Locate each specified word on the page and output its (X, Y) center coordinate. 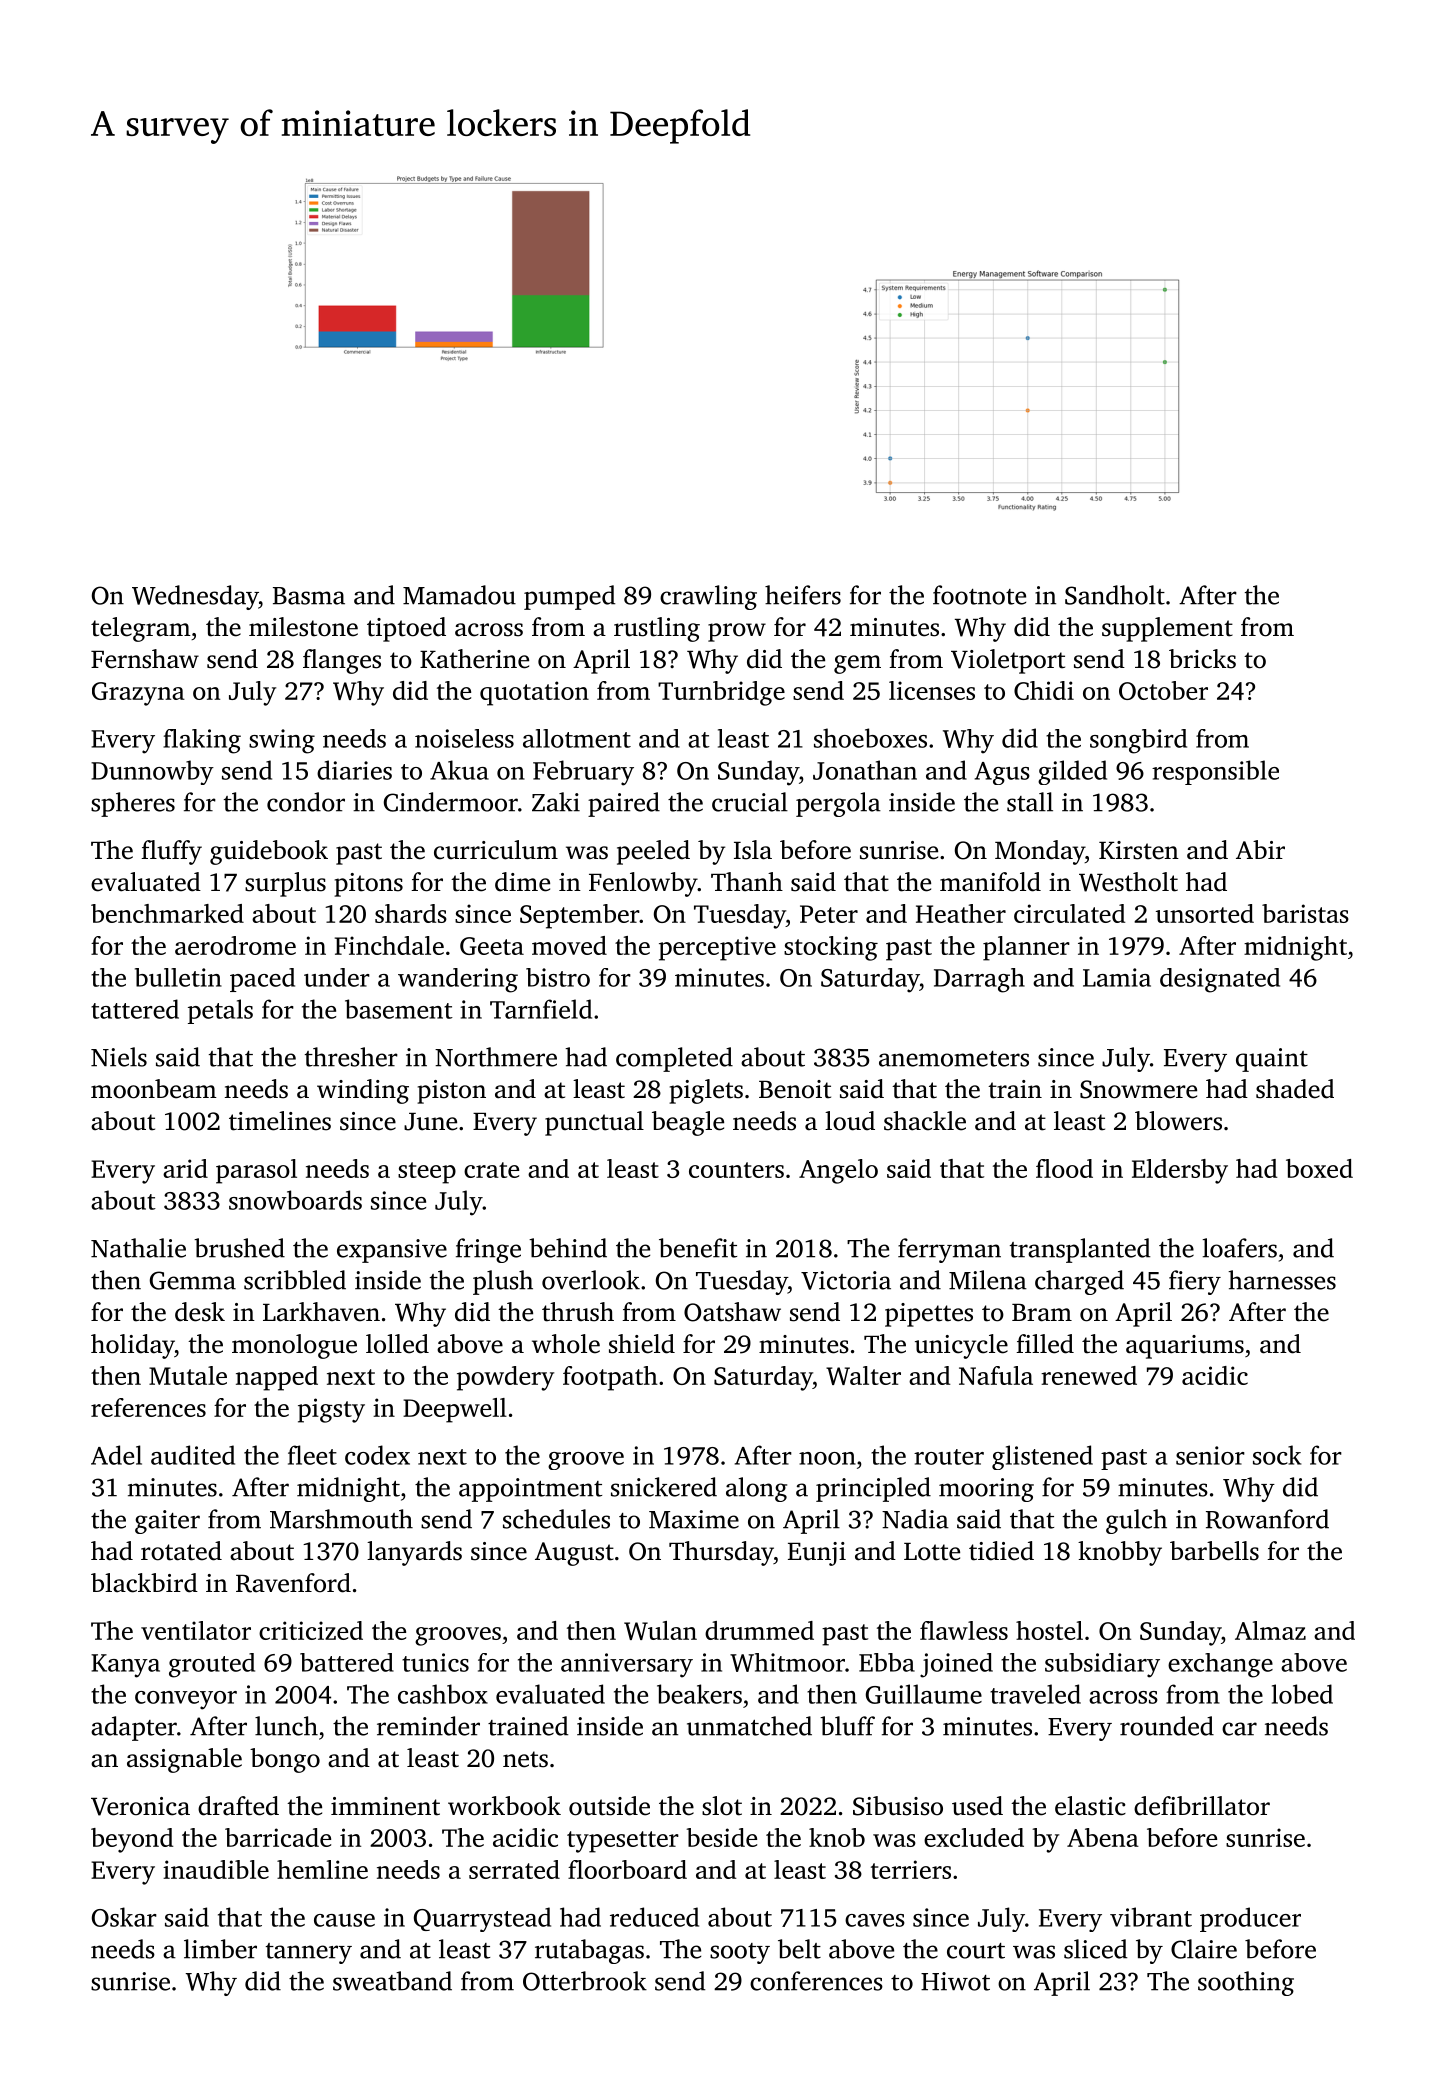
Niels (119, 1057)
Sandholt (1115, 595)
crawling (708, 597)
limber (220, 1949)
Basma (309, 596)
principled (873, 1489)
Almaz (1270, 1630)
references (148, 1407)
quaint (1272, 1060)
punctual (594, 1123)
